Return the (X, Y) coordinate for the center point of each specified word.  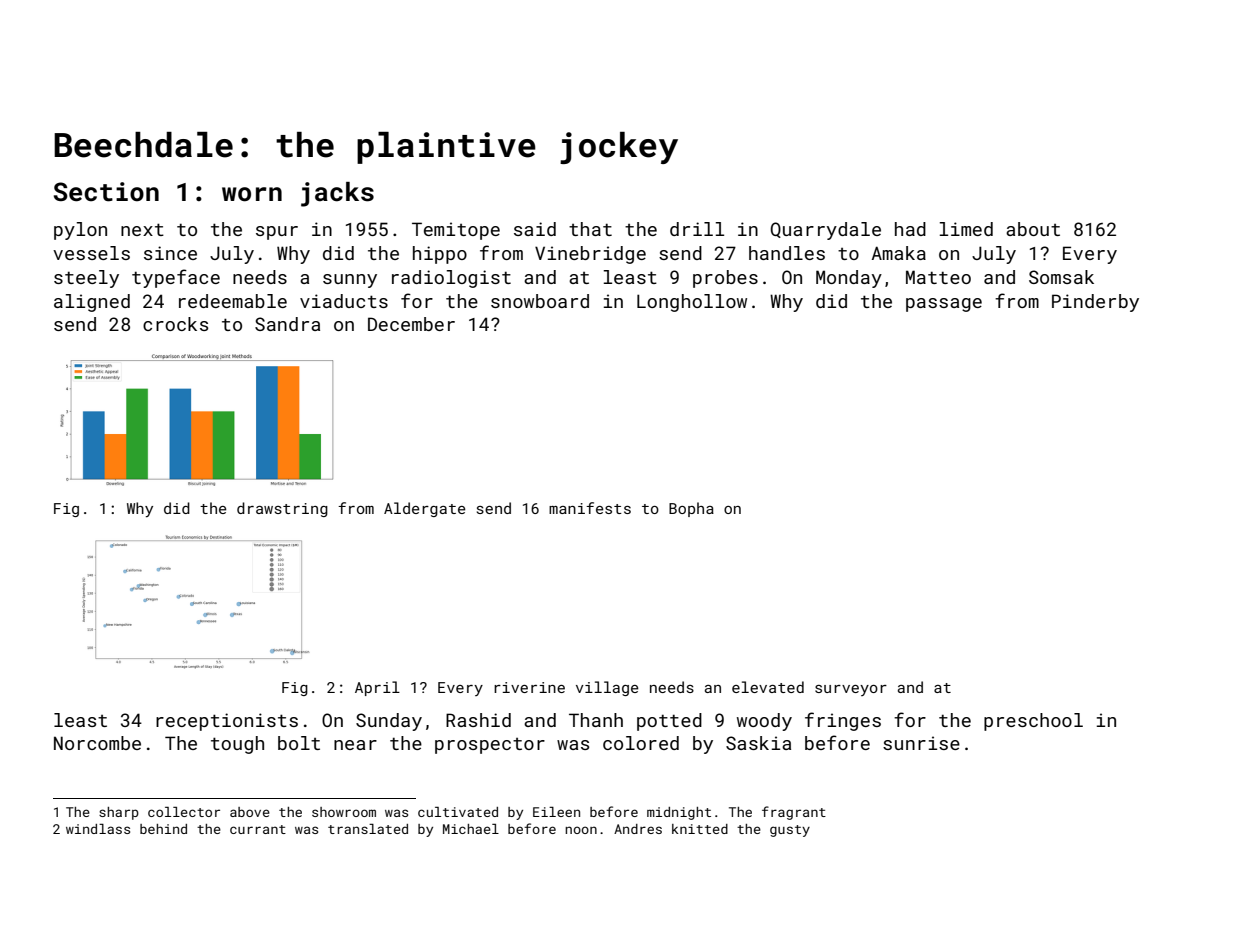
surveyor (851, 690)
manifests (590, 508)
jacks (337, 194)
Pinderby (1095, 303)
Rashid (478, 720)
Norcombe (97, 743)
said (535, 229)
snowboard (540, 301)
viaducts (344, 301)
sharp (119, 813)
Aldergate (425, 509)
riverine (529, 687)
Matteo (938, 277)
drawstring (282, 509)
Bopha (691, 509)
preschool (1033, 722)
